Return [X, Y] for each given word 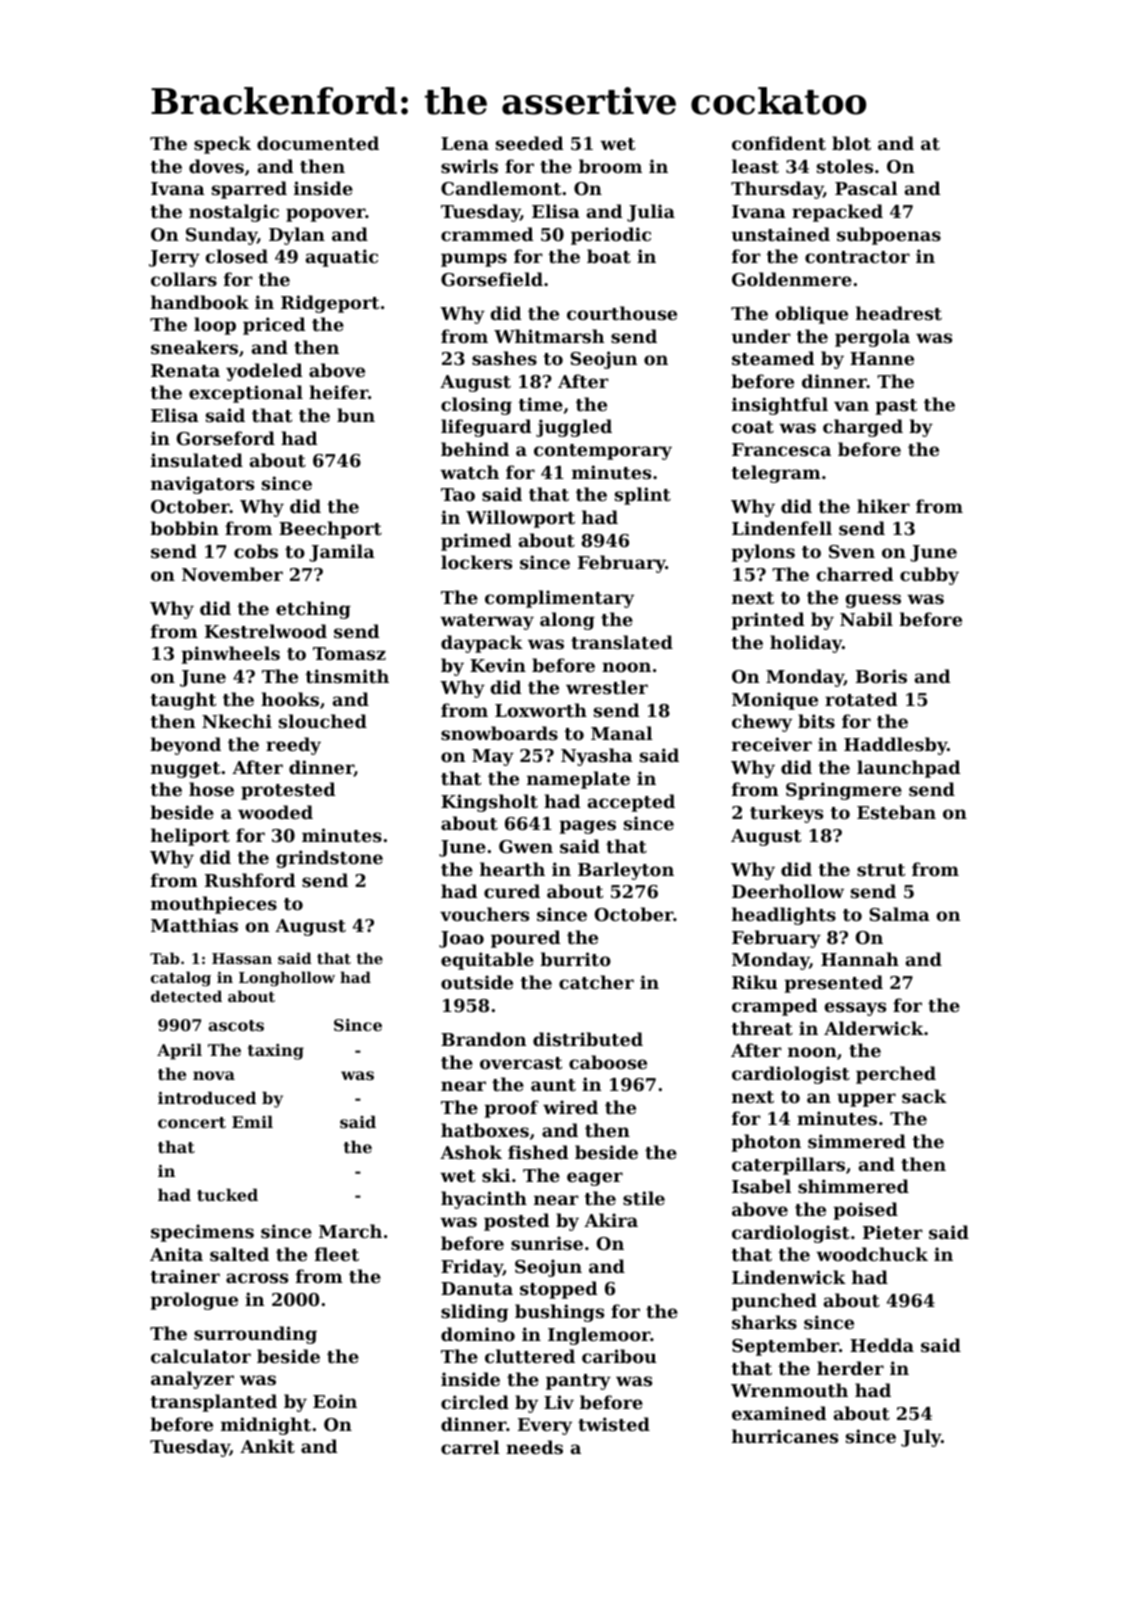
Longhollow [287, 979]
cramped [774, 1007]
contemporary [603, 452]
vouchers [484, 914]
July [921, 1438]
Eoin [335, 1401]
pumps [474, 260]
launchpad [908, 769]
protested [288, 791]
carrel [470, 1447]
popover [325, 215]
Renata [185, 370]
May [493, 757]
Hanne [882, 358]
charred [854, 574]
